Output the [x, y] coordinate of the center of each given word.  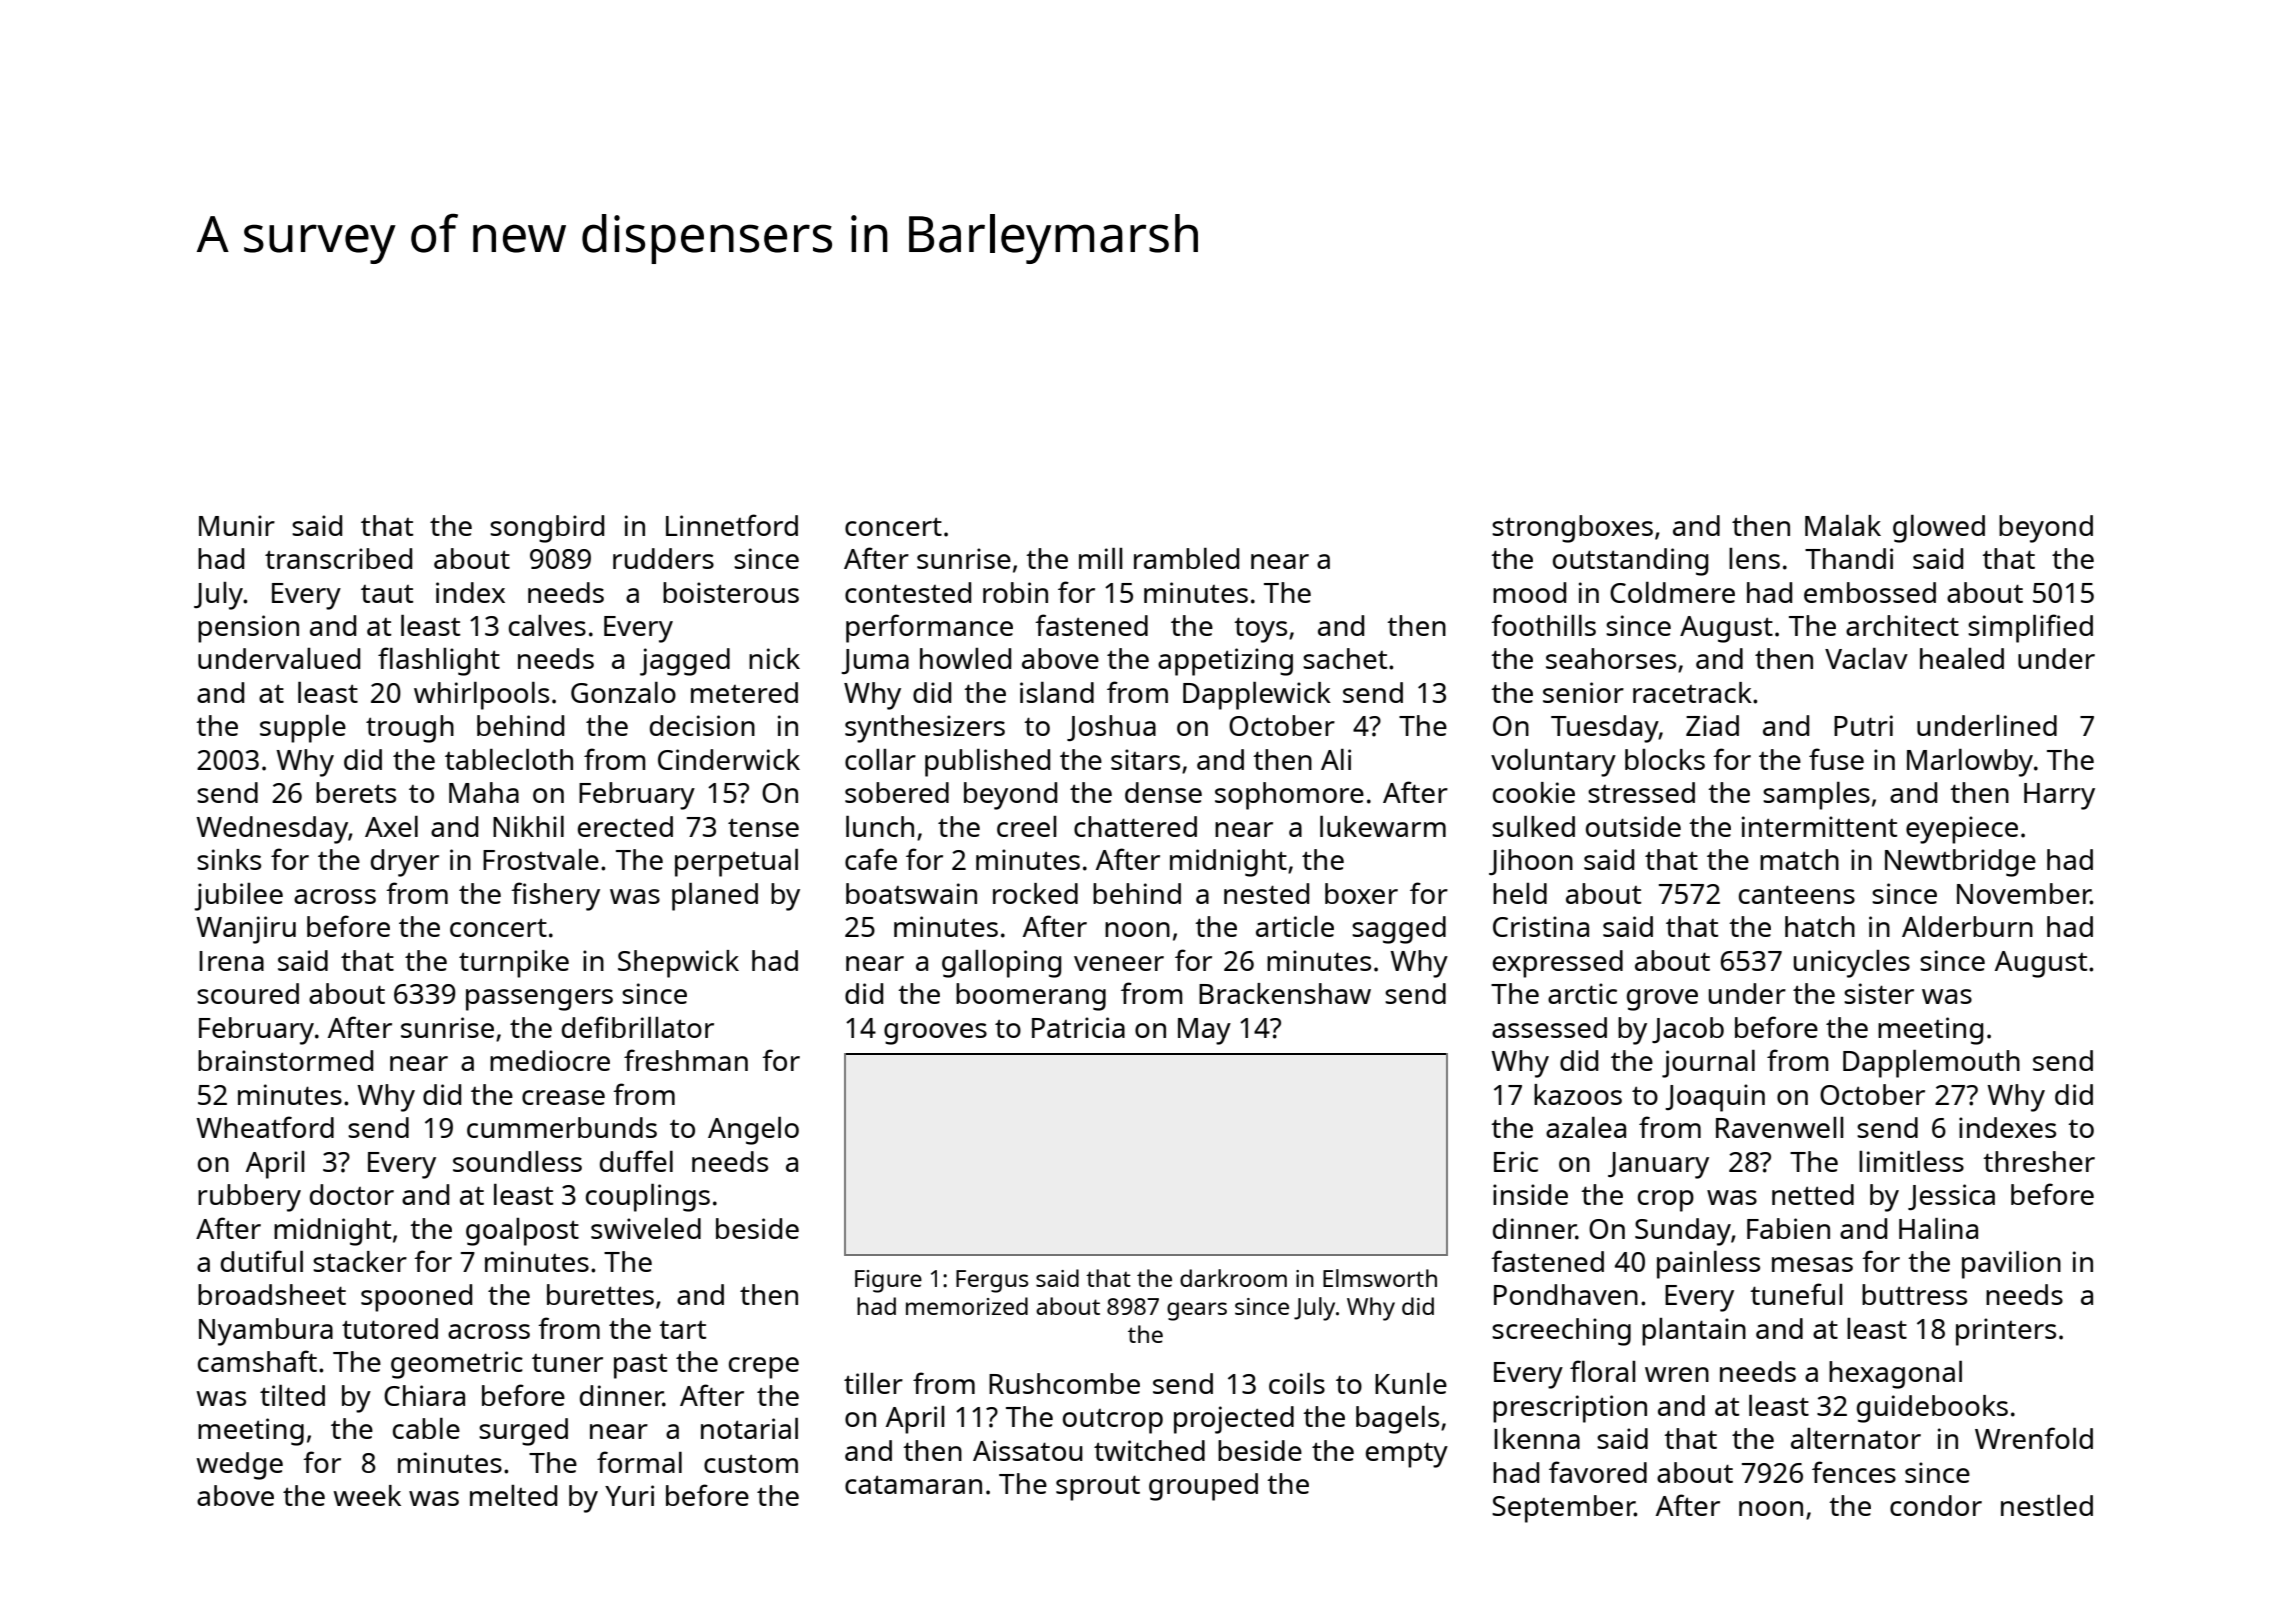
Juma [875, 661]
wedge [239, 1466]
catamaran [913, 1484]
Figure [888, 1281]
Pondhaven [1566, 1294]
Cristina [1541, 926]
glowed [1939, 529]
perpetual [736, 863]
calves [547, 625]
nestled [2047, 1505]
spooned [416, 1298]
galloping [1001, 964]
